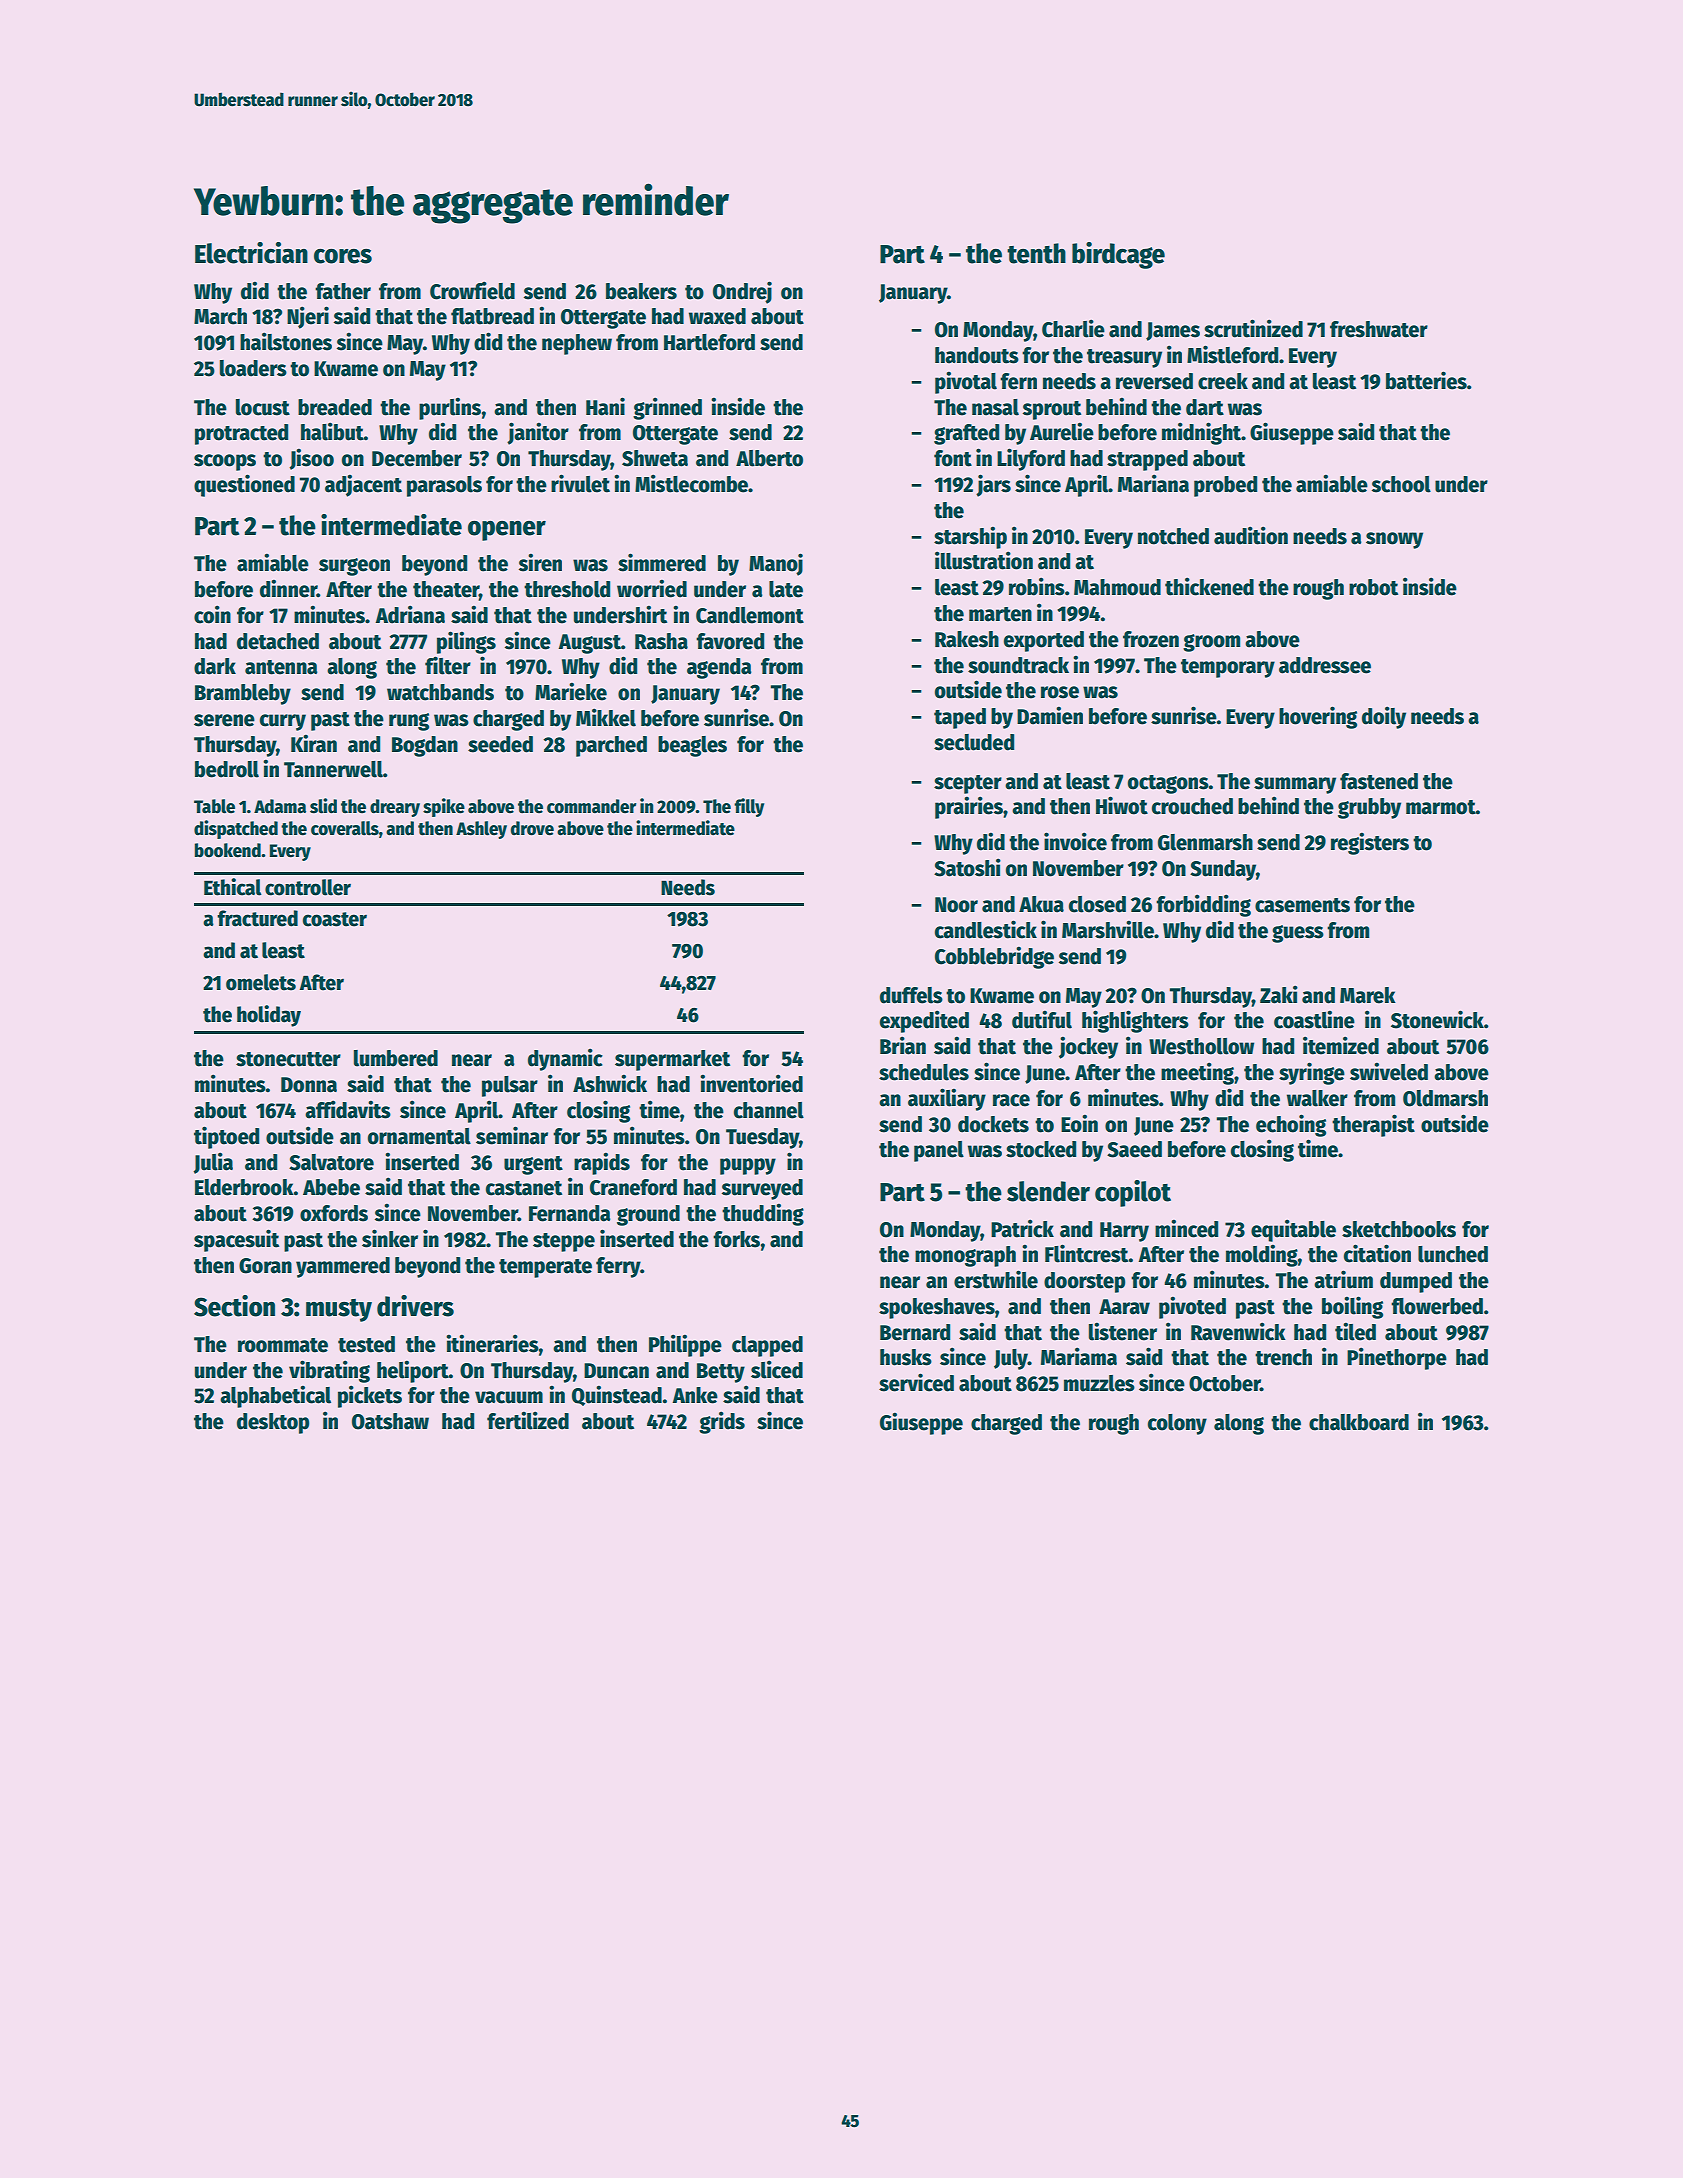 The image size is (1683, 2178). Describe the element at coordinates (1384, 717) in the document. I see `doily` at that location.
